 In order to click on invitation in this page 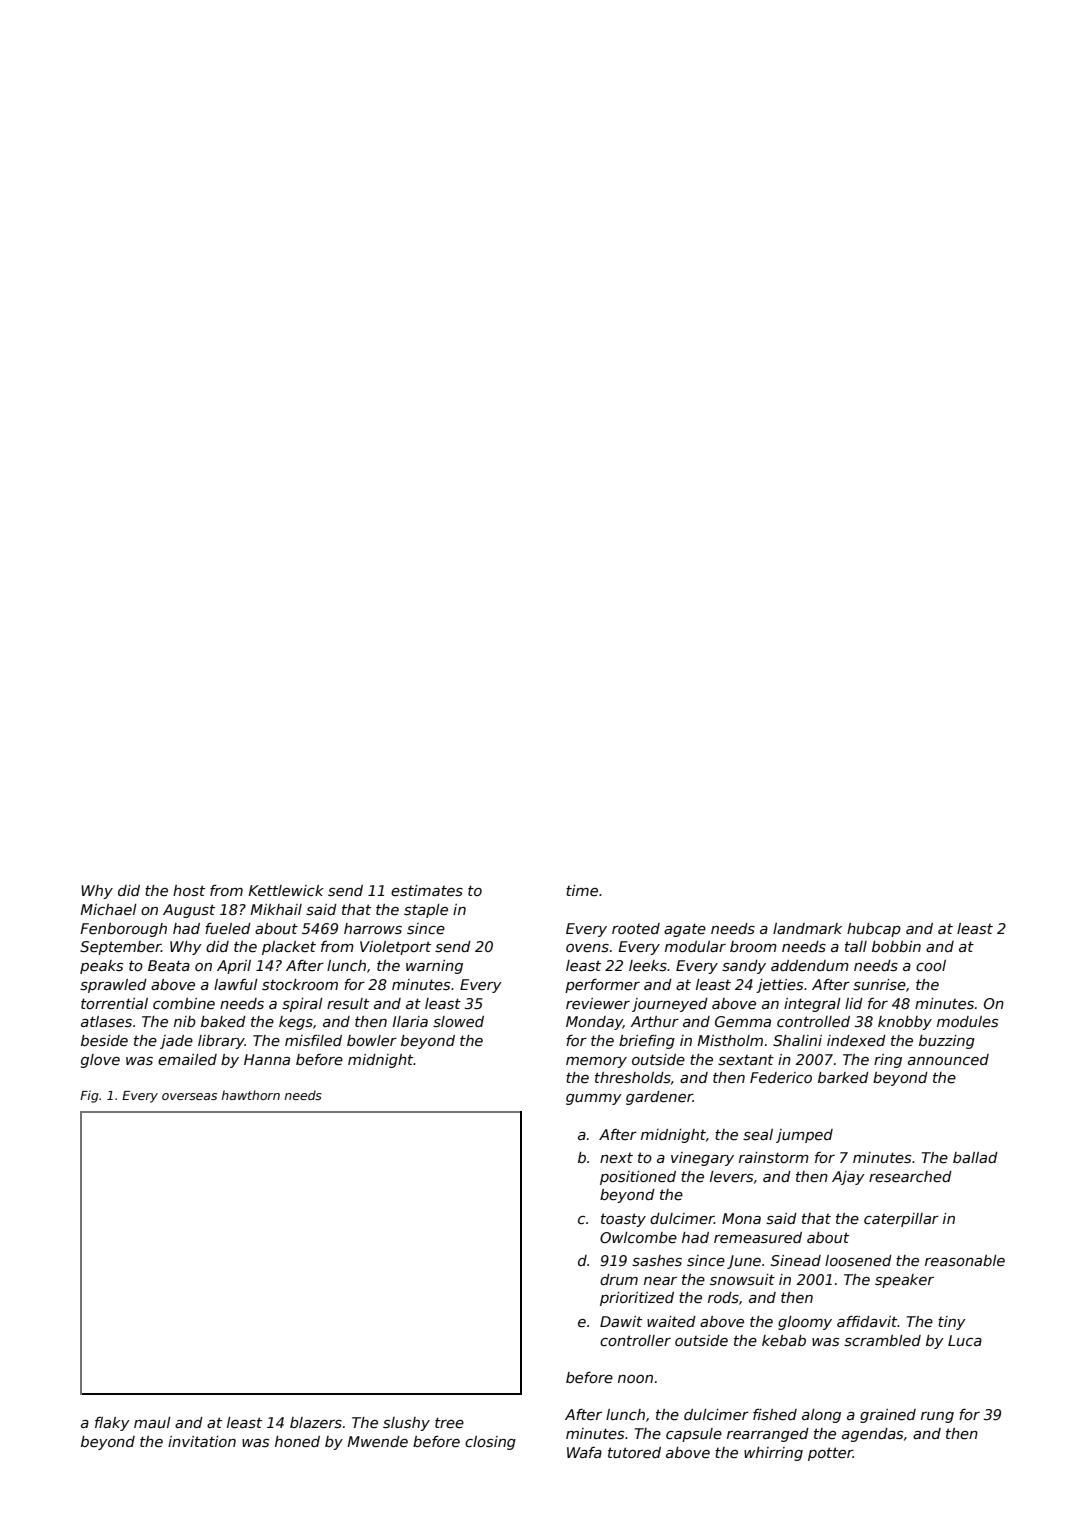, I will do `click(202, 1441)`.
